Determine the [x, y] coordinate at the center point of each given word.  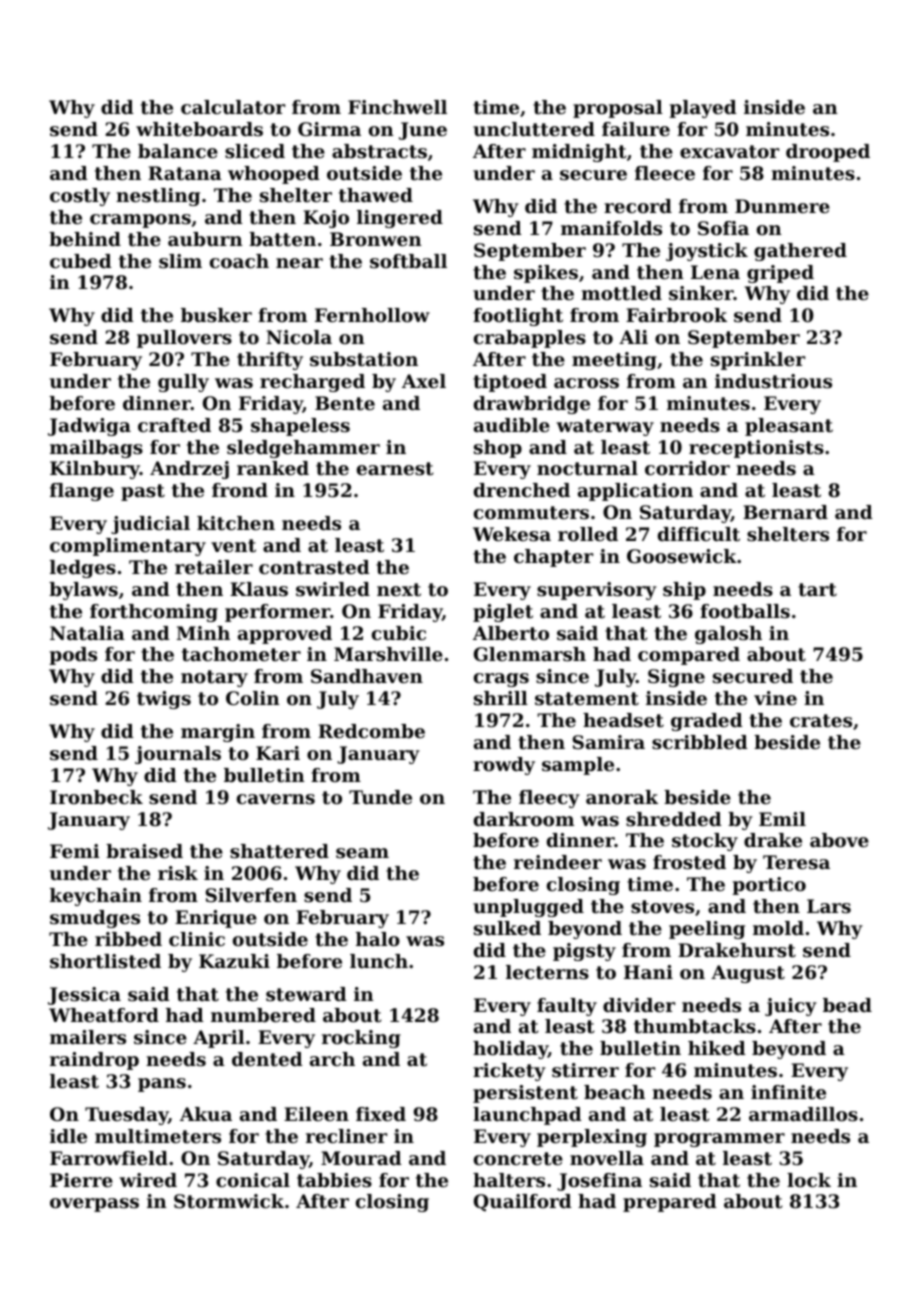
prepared [670, 1203]
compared [689, 656]
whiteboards [199, 129]
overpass [94, 1205]
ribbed [128, 939]
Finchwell [397, 107]
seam [362, 853]
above [839, 840]
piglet [503, 613]
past [143, 492]
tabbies [334, 1180]
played [703, 109]
